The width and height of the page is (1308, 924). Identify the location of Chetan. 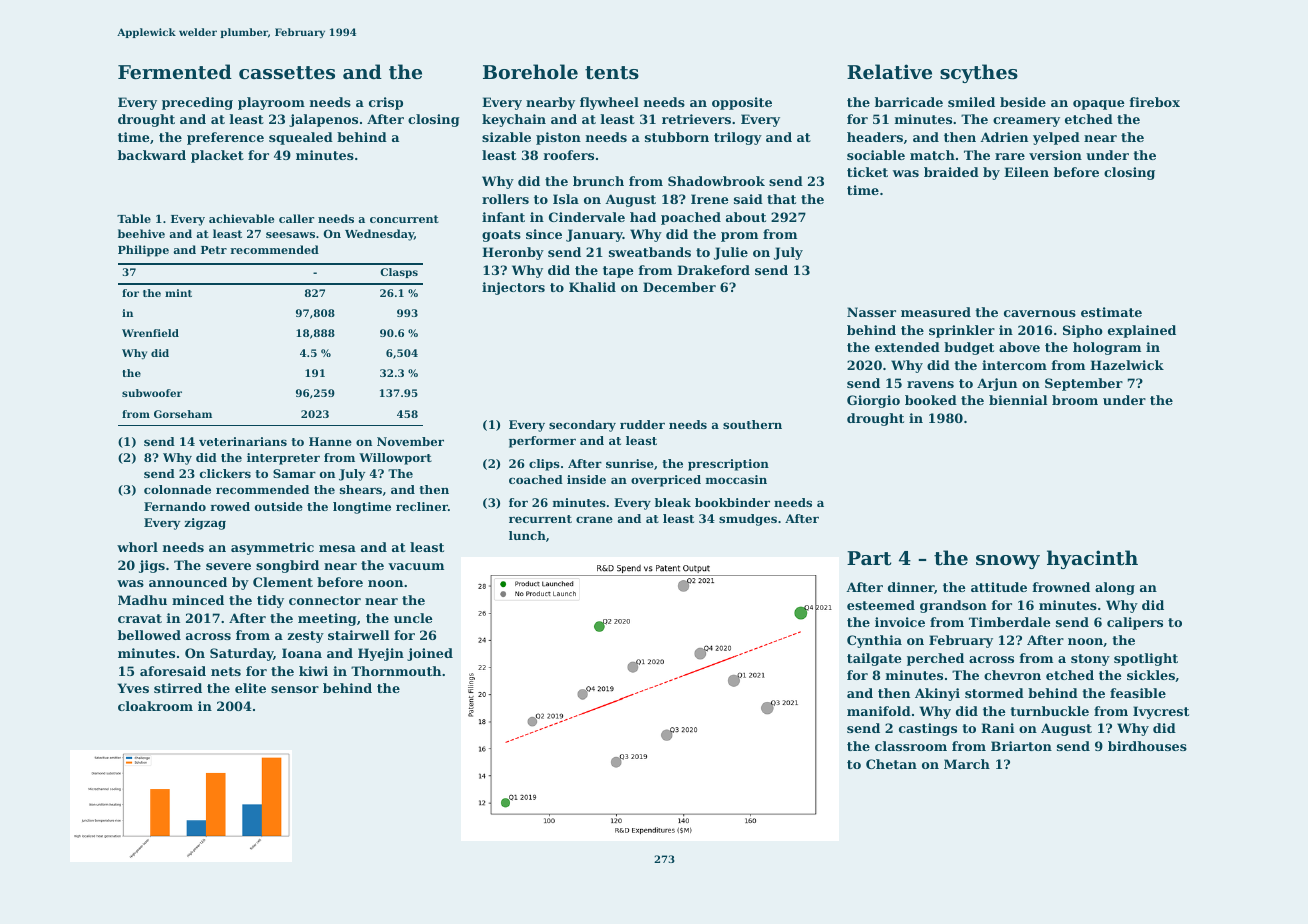
(891, 764).
